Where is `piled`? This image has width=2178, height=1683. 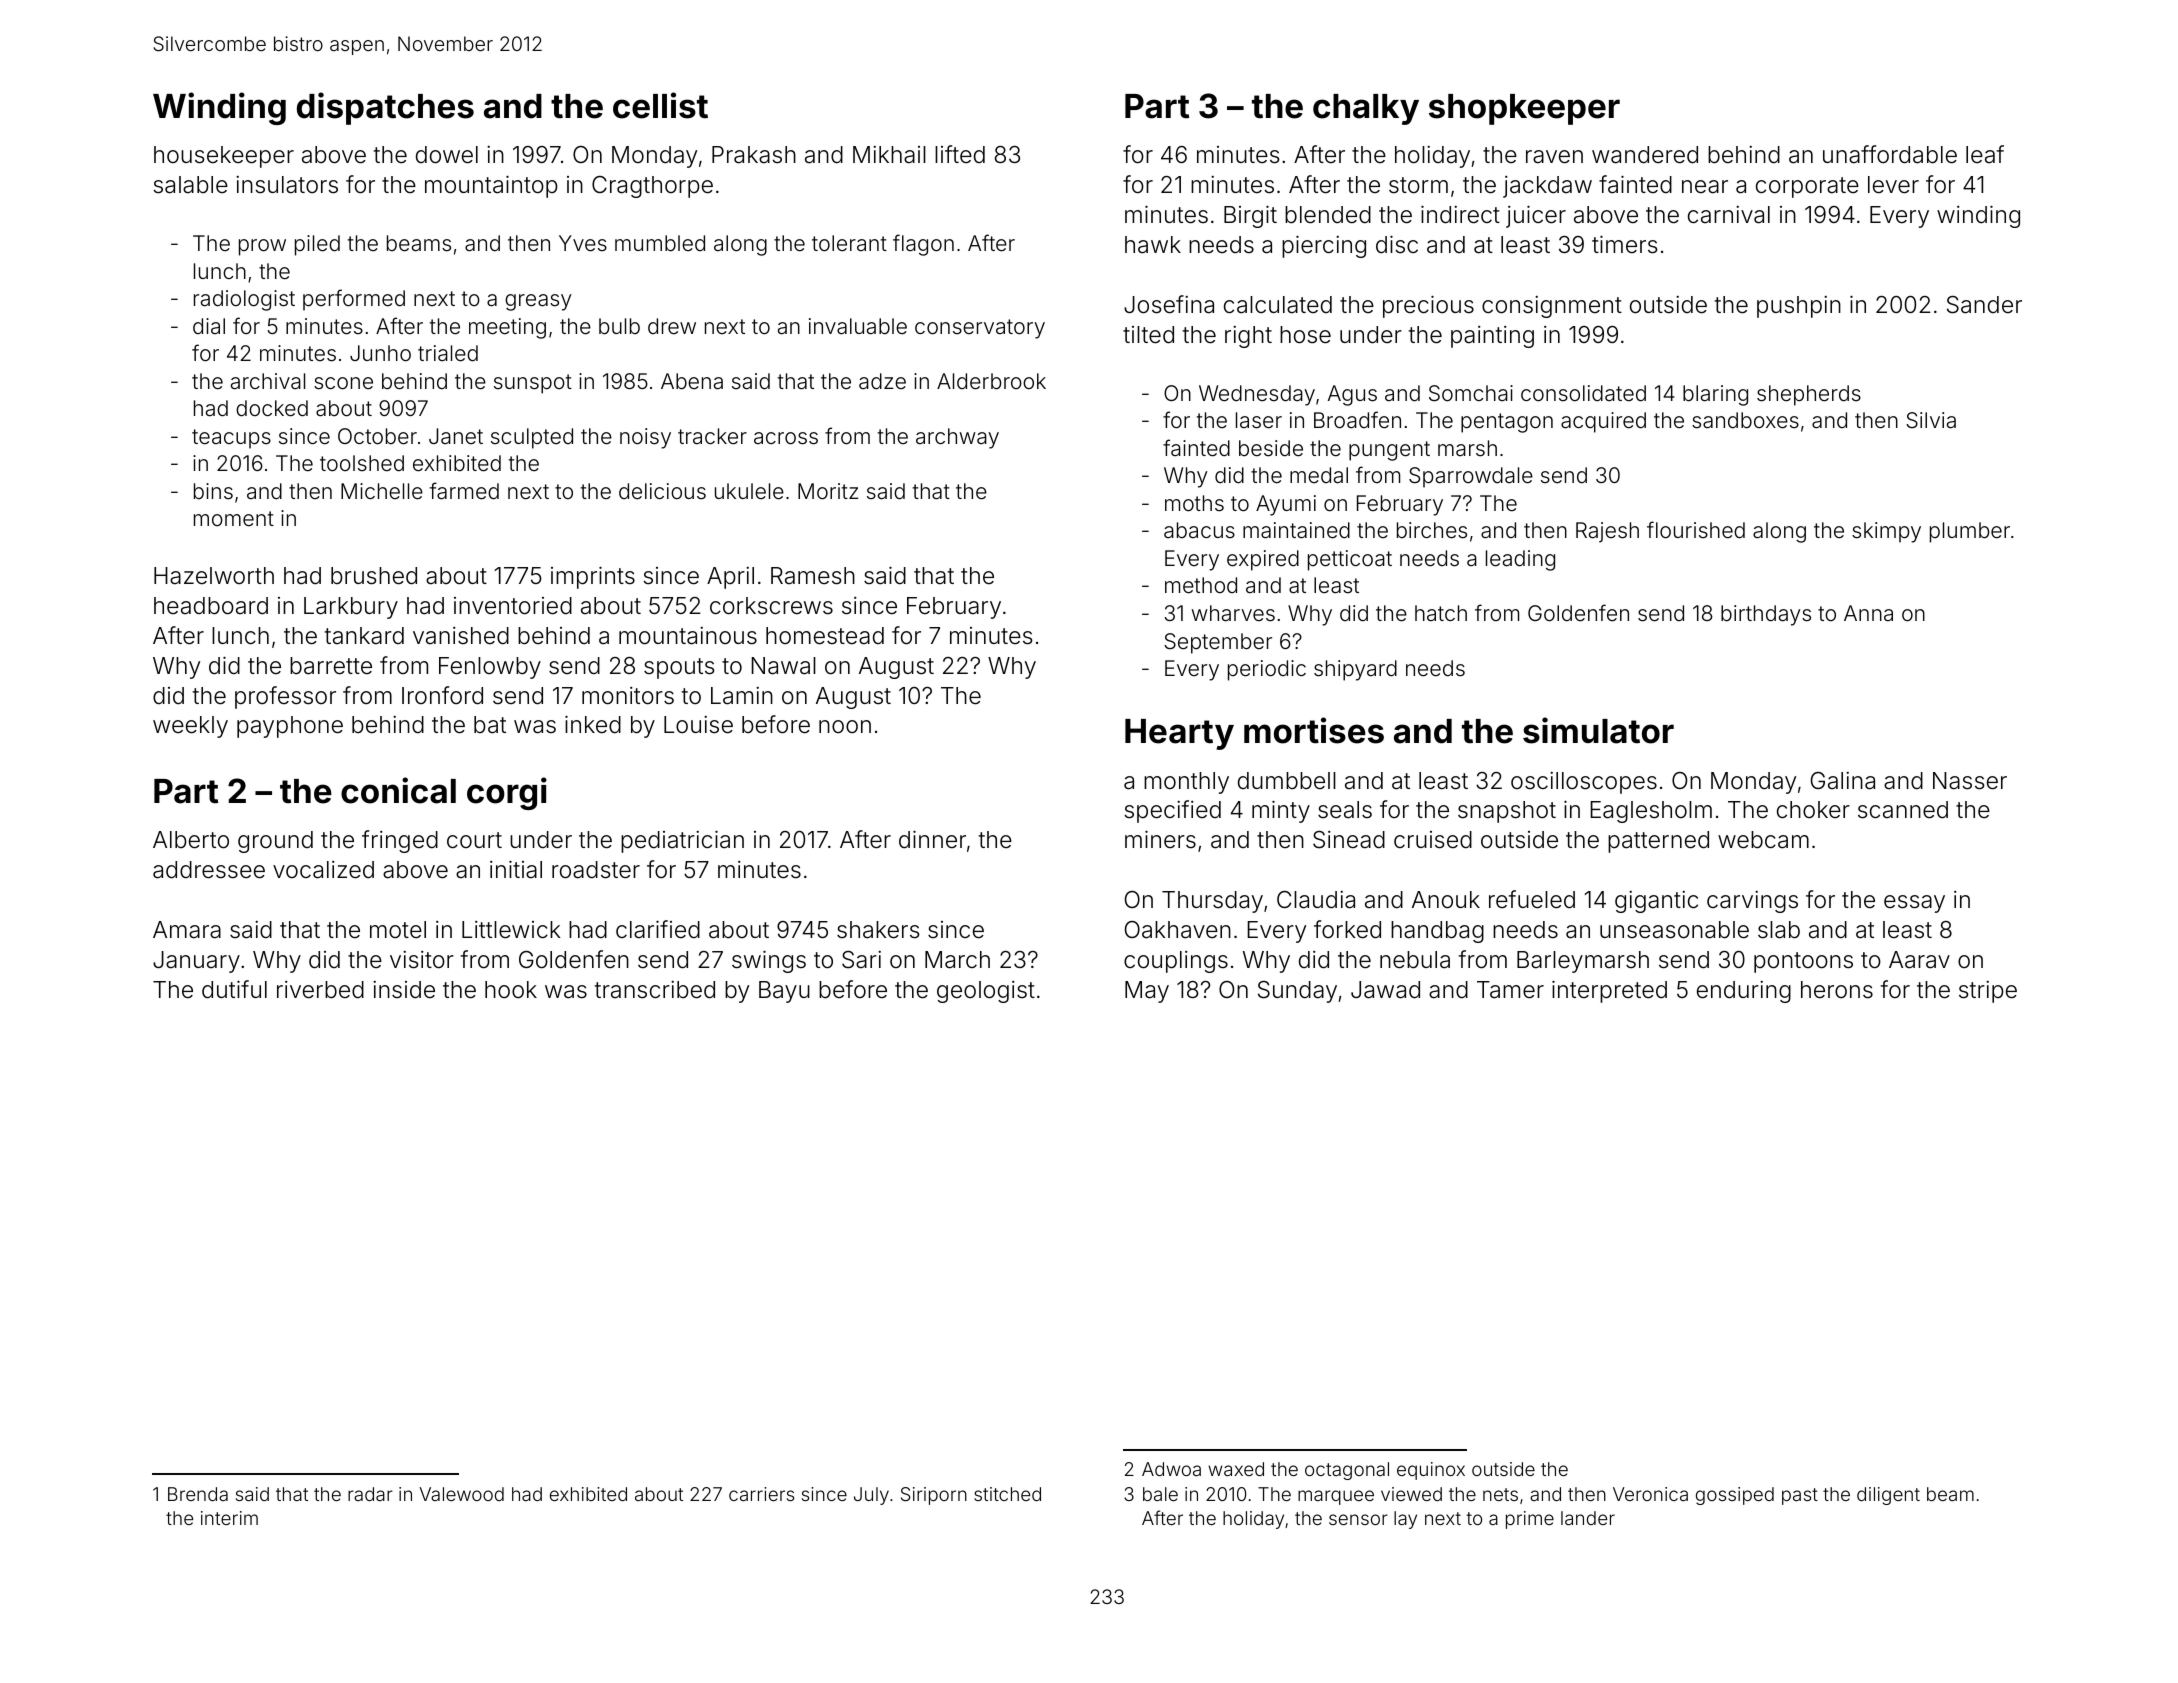
piled is located at coordinates (317, 245).
